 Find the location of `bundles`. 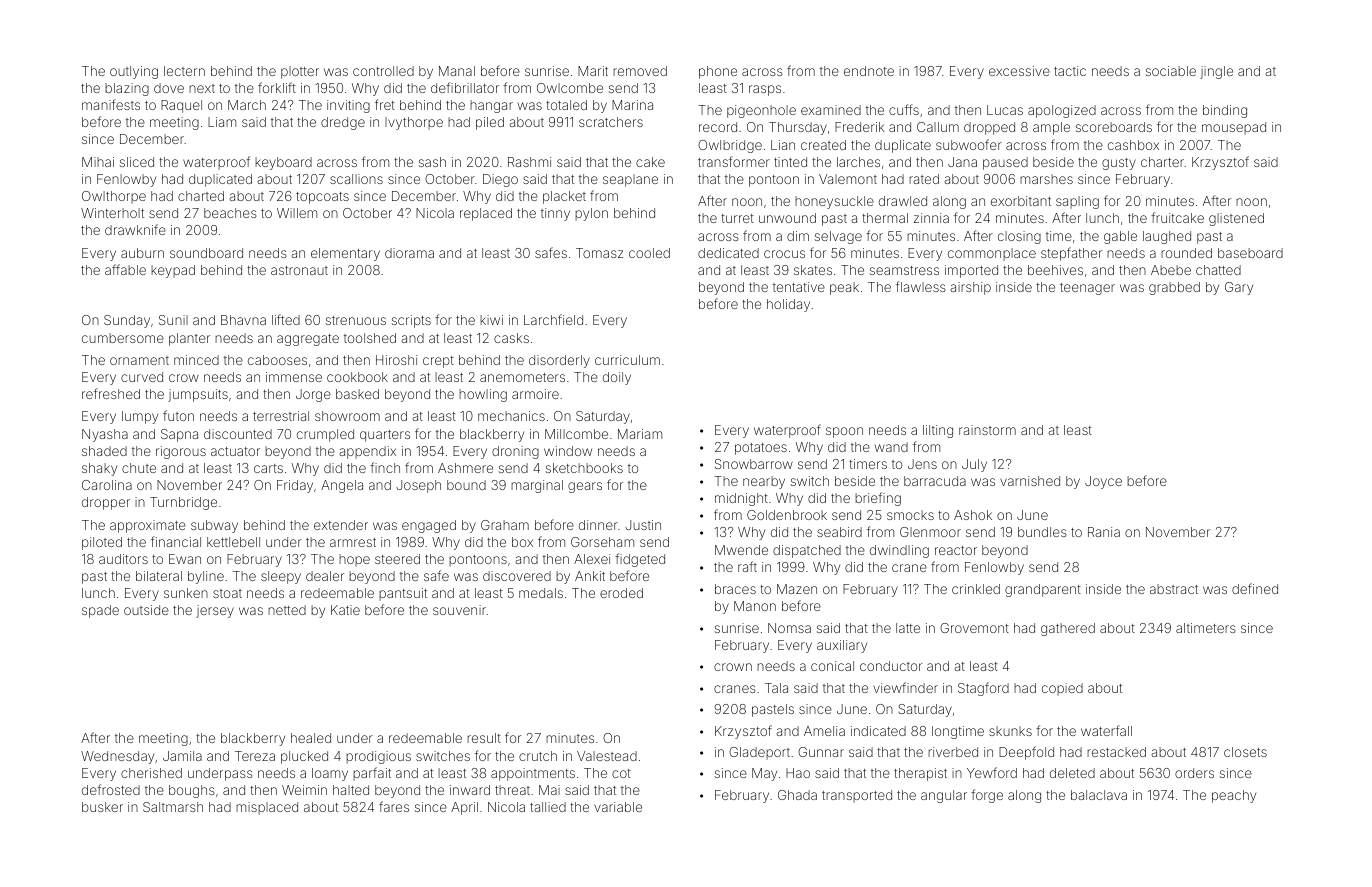

bundles is located at coordinates (1042, 532).
